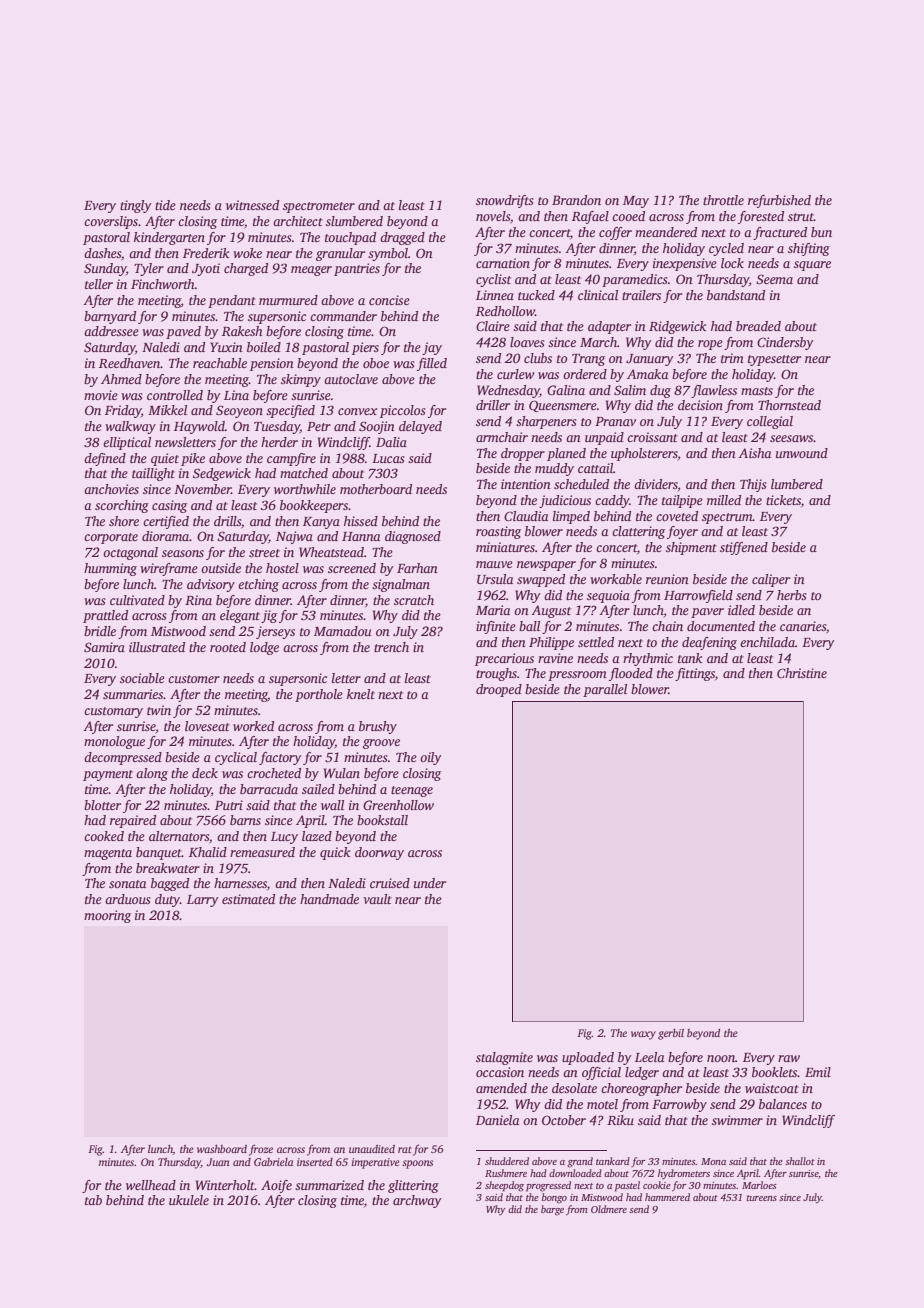 This screenshot has width=924, height=1308. What do you see at coordinates (203, 901) in the screenshot?
I see `Larry` at bounding box center [203, 901].
